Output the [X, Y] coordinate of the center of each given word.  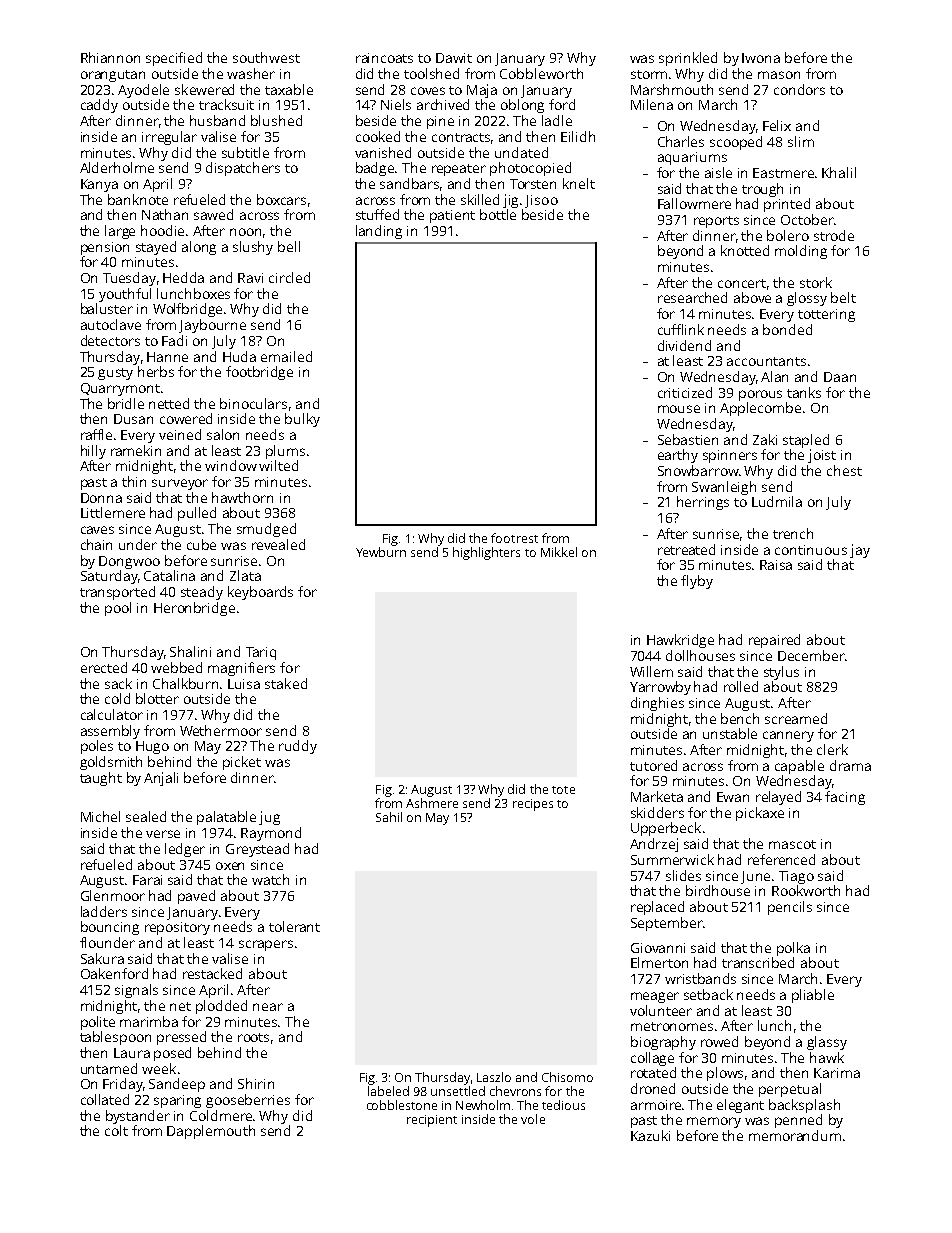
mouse [679, 409]
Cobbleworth [541, 73]
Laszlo [494, 1077]
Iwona [761, 58]
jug [269, 818]
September [666, 924]
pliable [813, 996]
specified [174, 59]
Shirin [256, 1083]
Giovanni [658, 948]
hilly [93, 452]
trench [793, 533]
